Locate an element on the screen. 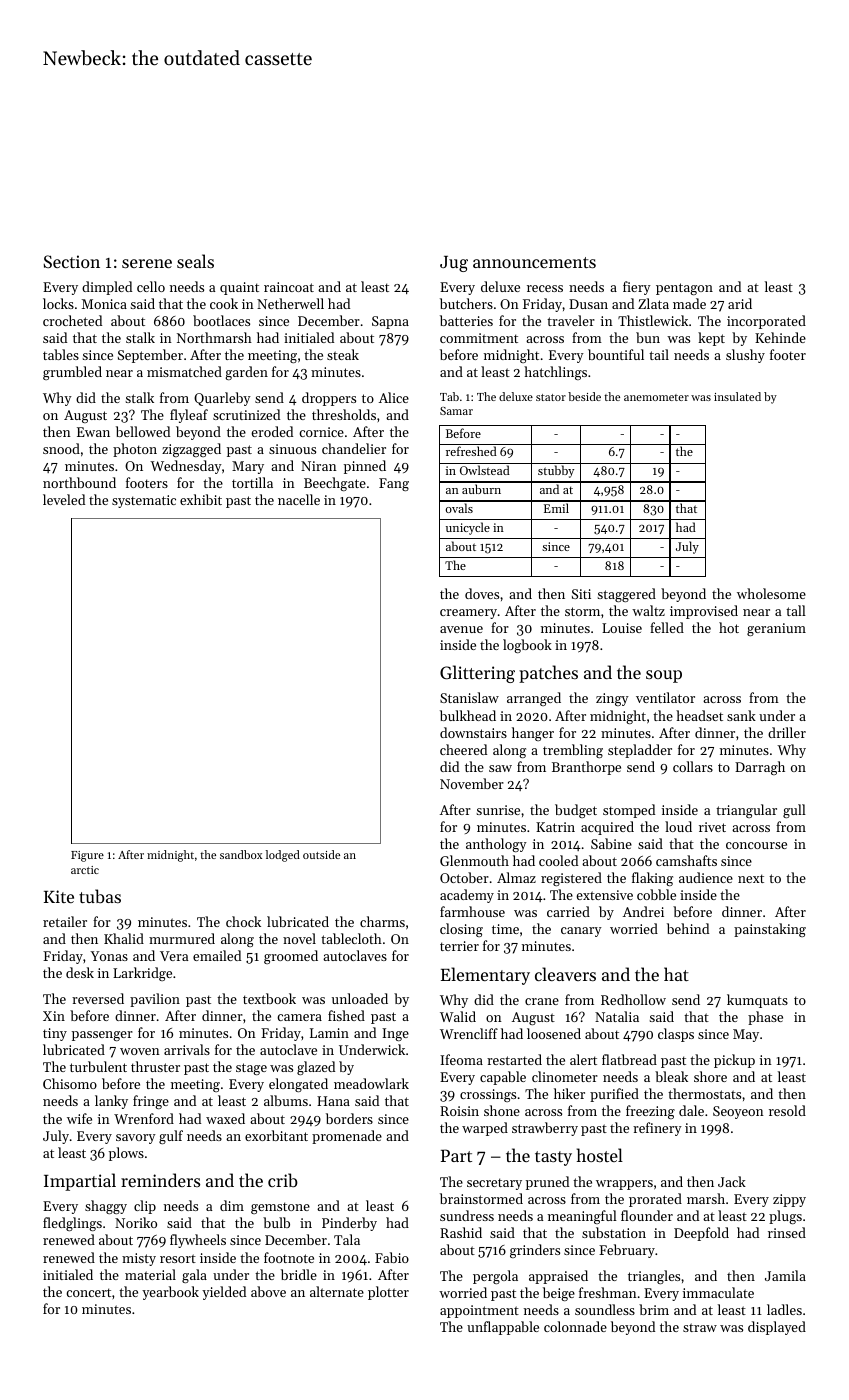 This screenshot has width=849, height=1400. Dusan is located at coordinates (588, 304).
